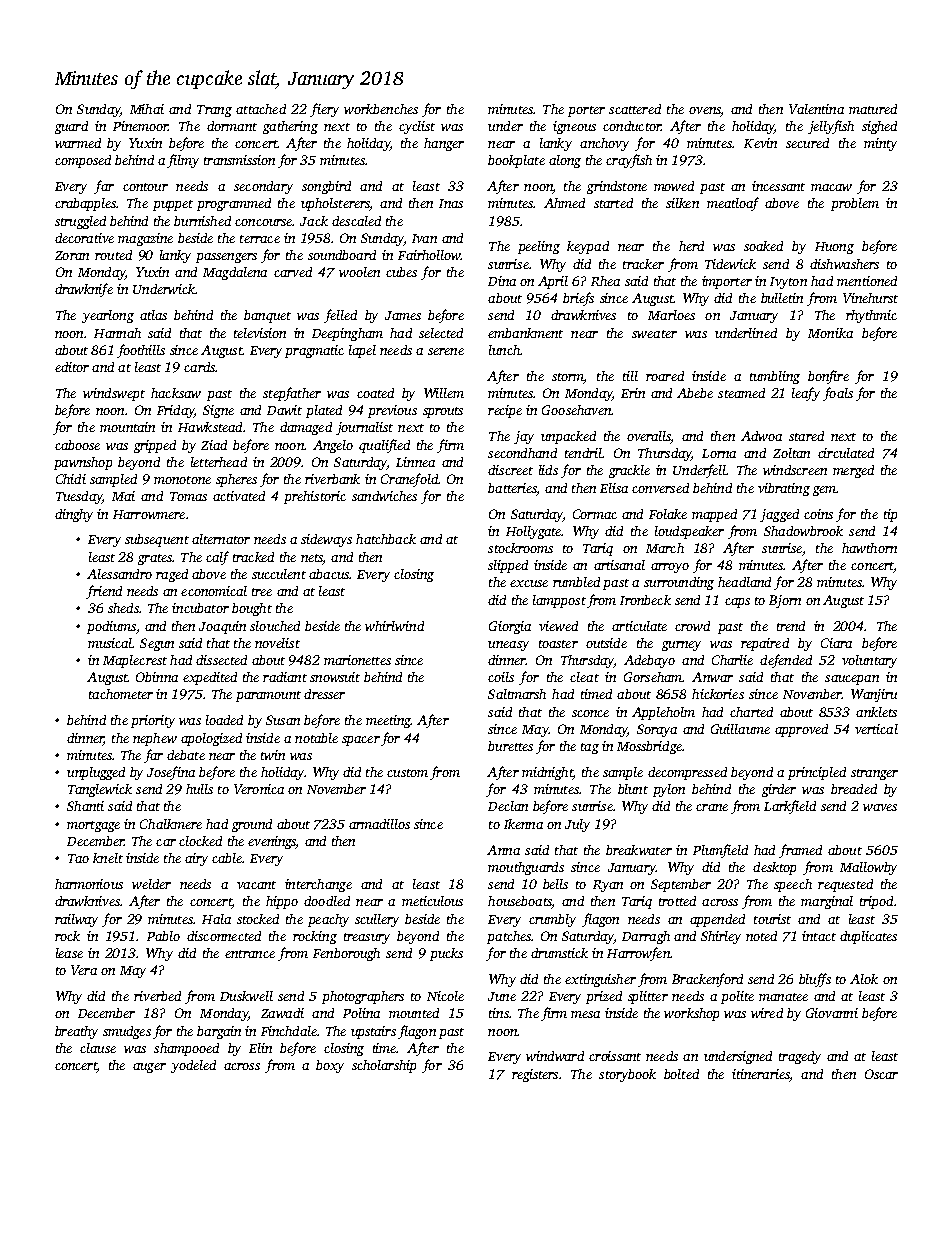 The height and width of the page is (1233, 952). I want to click on whirlwind, so click(394, 626).
